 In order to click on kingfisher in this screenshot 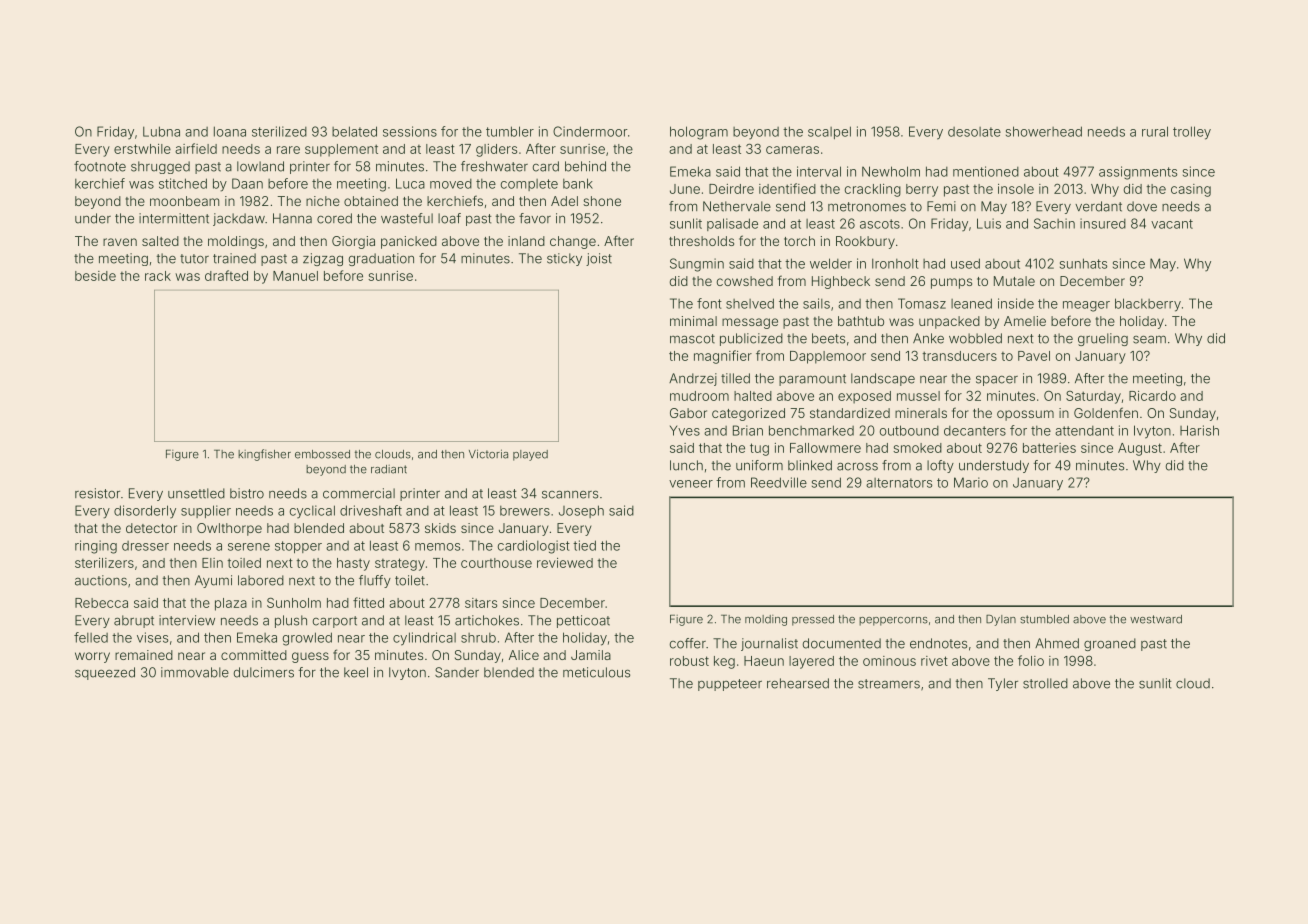, I will do `click(264, 455)`.
